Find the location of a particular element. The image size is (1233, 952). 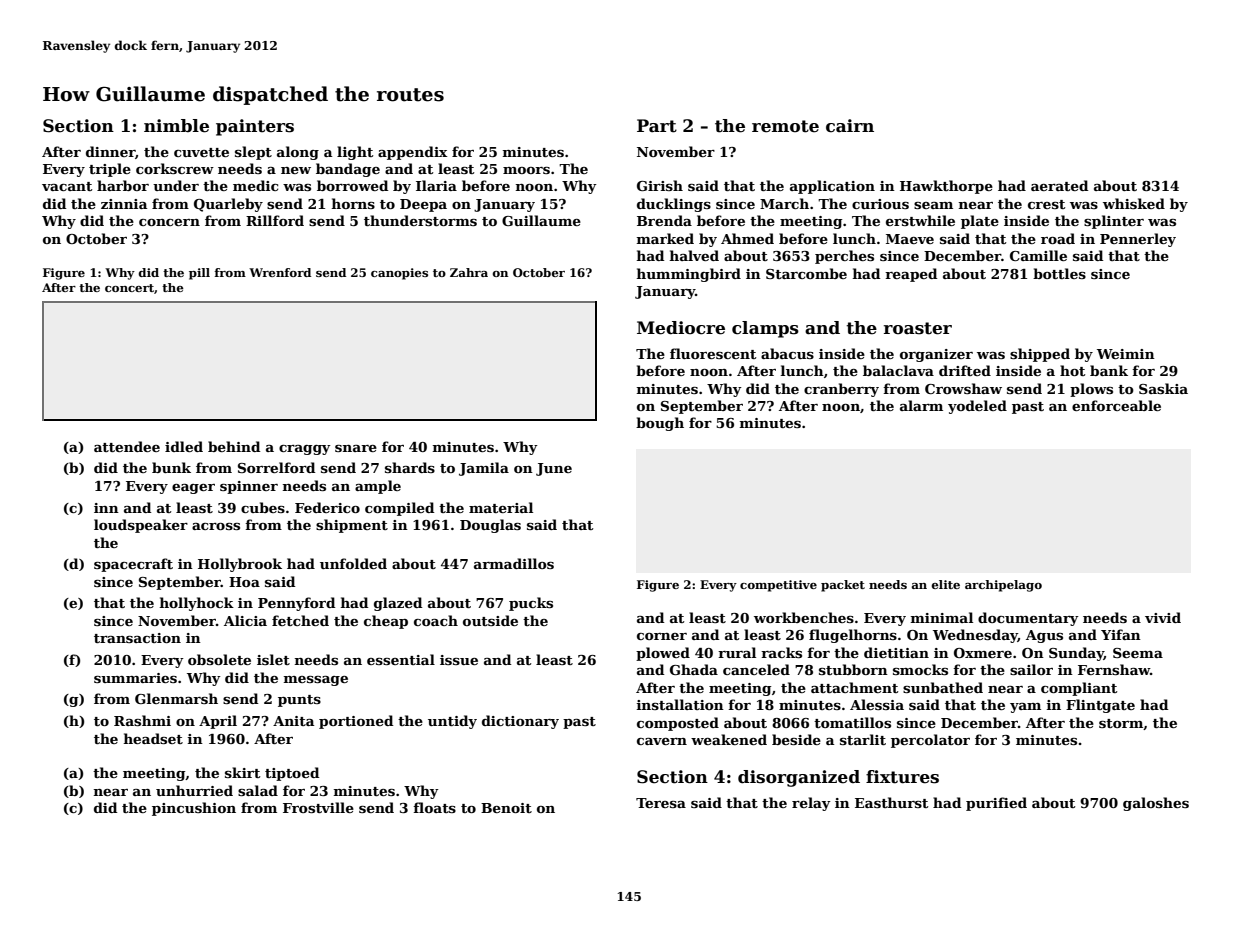

pill is located at coordinates (199, 274).
